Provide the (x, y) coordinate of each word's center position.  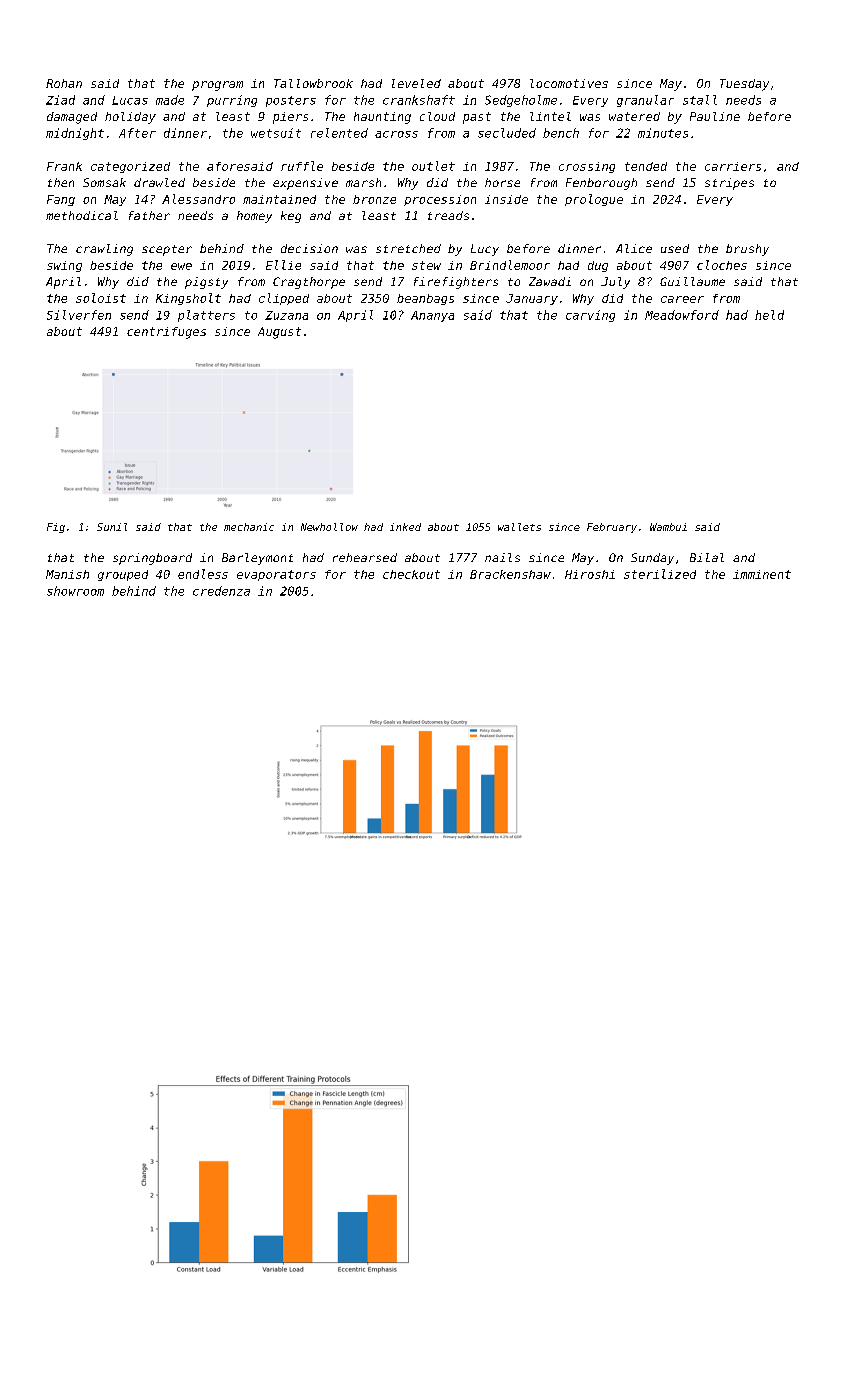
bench (561, 133)
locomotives (569, 83)
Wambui (668, 527)
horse (502, 182)
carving (590, 316)
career (682, 299)
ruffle (302, 166)
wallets (519, 527)
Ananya (432, 316)
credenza (221, 591)
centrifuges (166, 333)
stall (700, 100)
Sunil (112, 527)
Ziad (60, 100)
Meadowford (682, 315)
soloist (101, 298)
